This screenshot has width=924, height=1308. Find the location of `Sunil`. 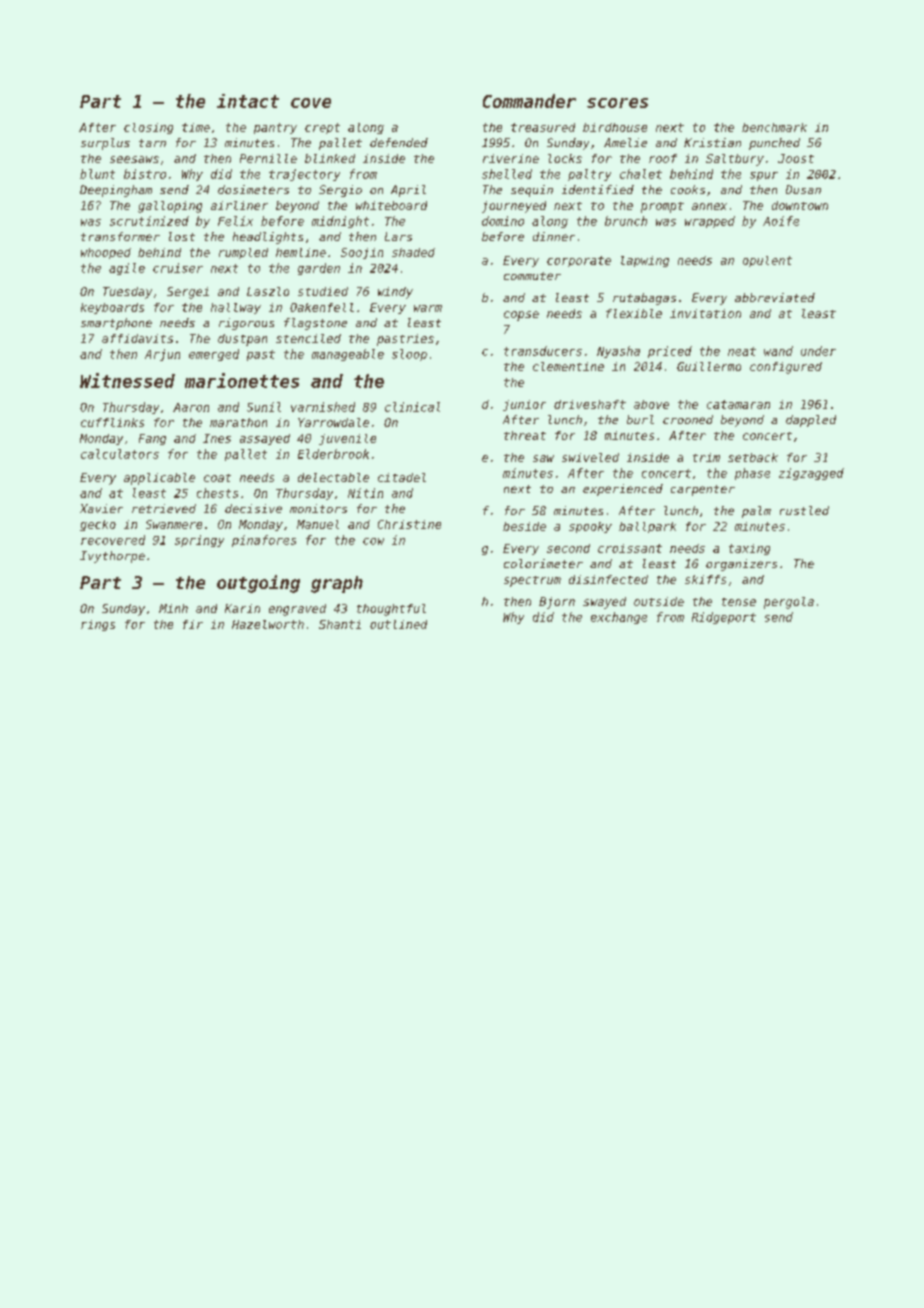

Sunil is located at coordinates (264, 407).
